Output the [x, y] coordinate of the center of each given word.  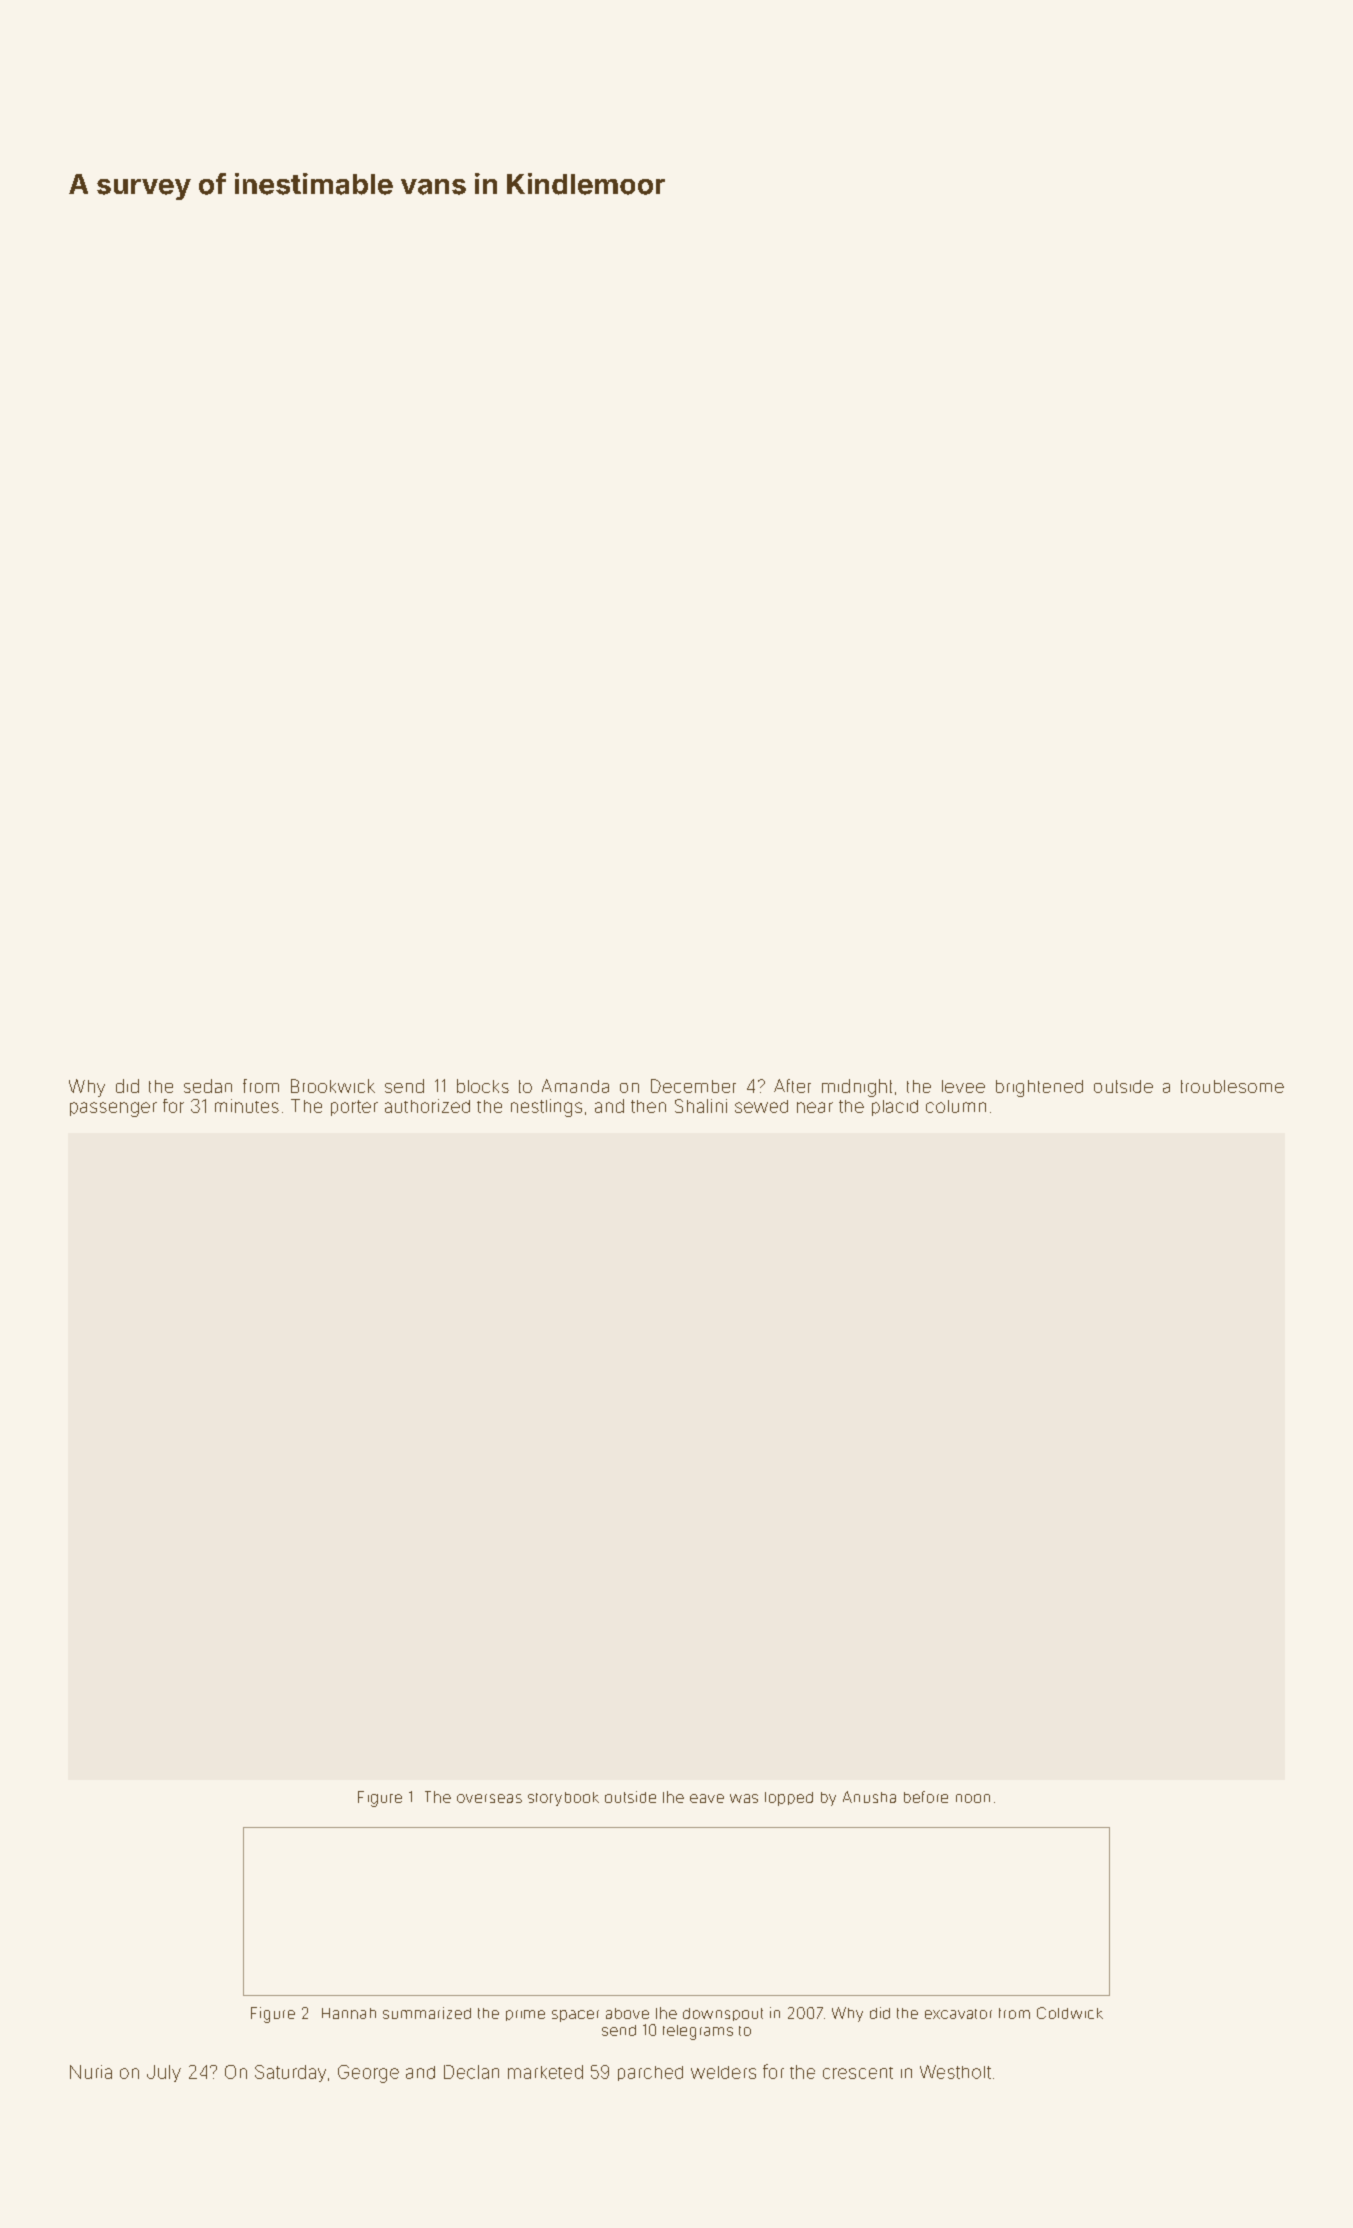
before [926, 1797]
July [164, 2073]
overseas [489, 1798]
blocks [483, 1086]
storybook [563, 1799]
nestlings [546, 1108]
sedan [208, 1086]
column [956, 1106]
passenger [113, 1109]
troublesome [1232, 1086]
